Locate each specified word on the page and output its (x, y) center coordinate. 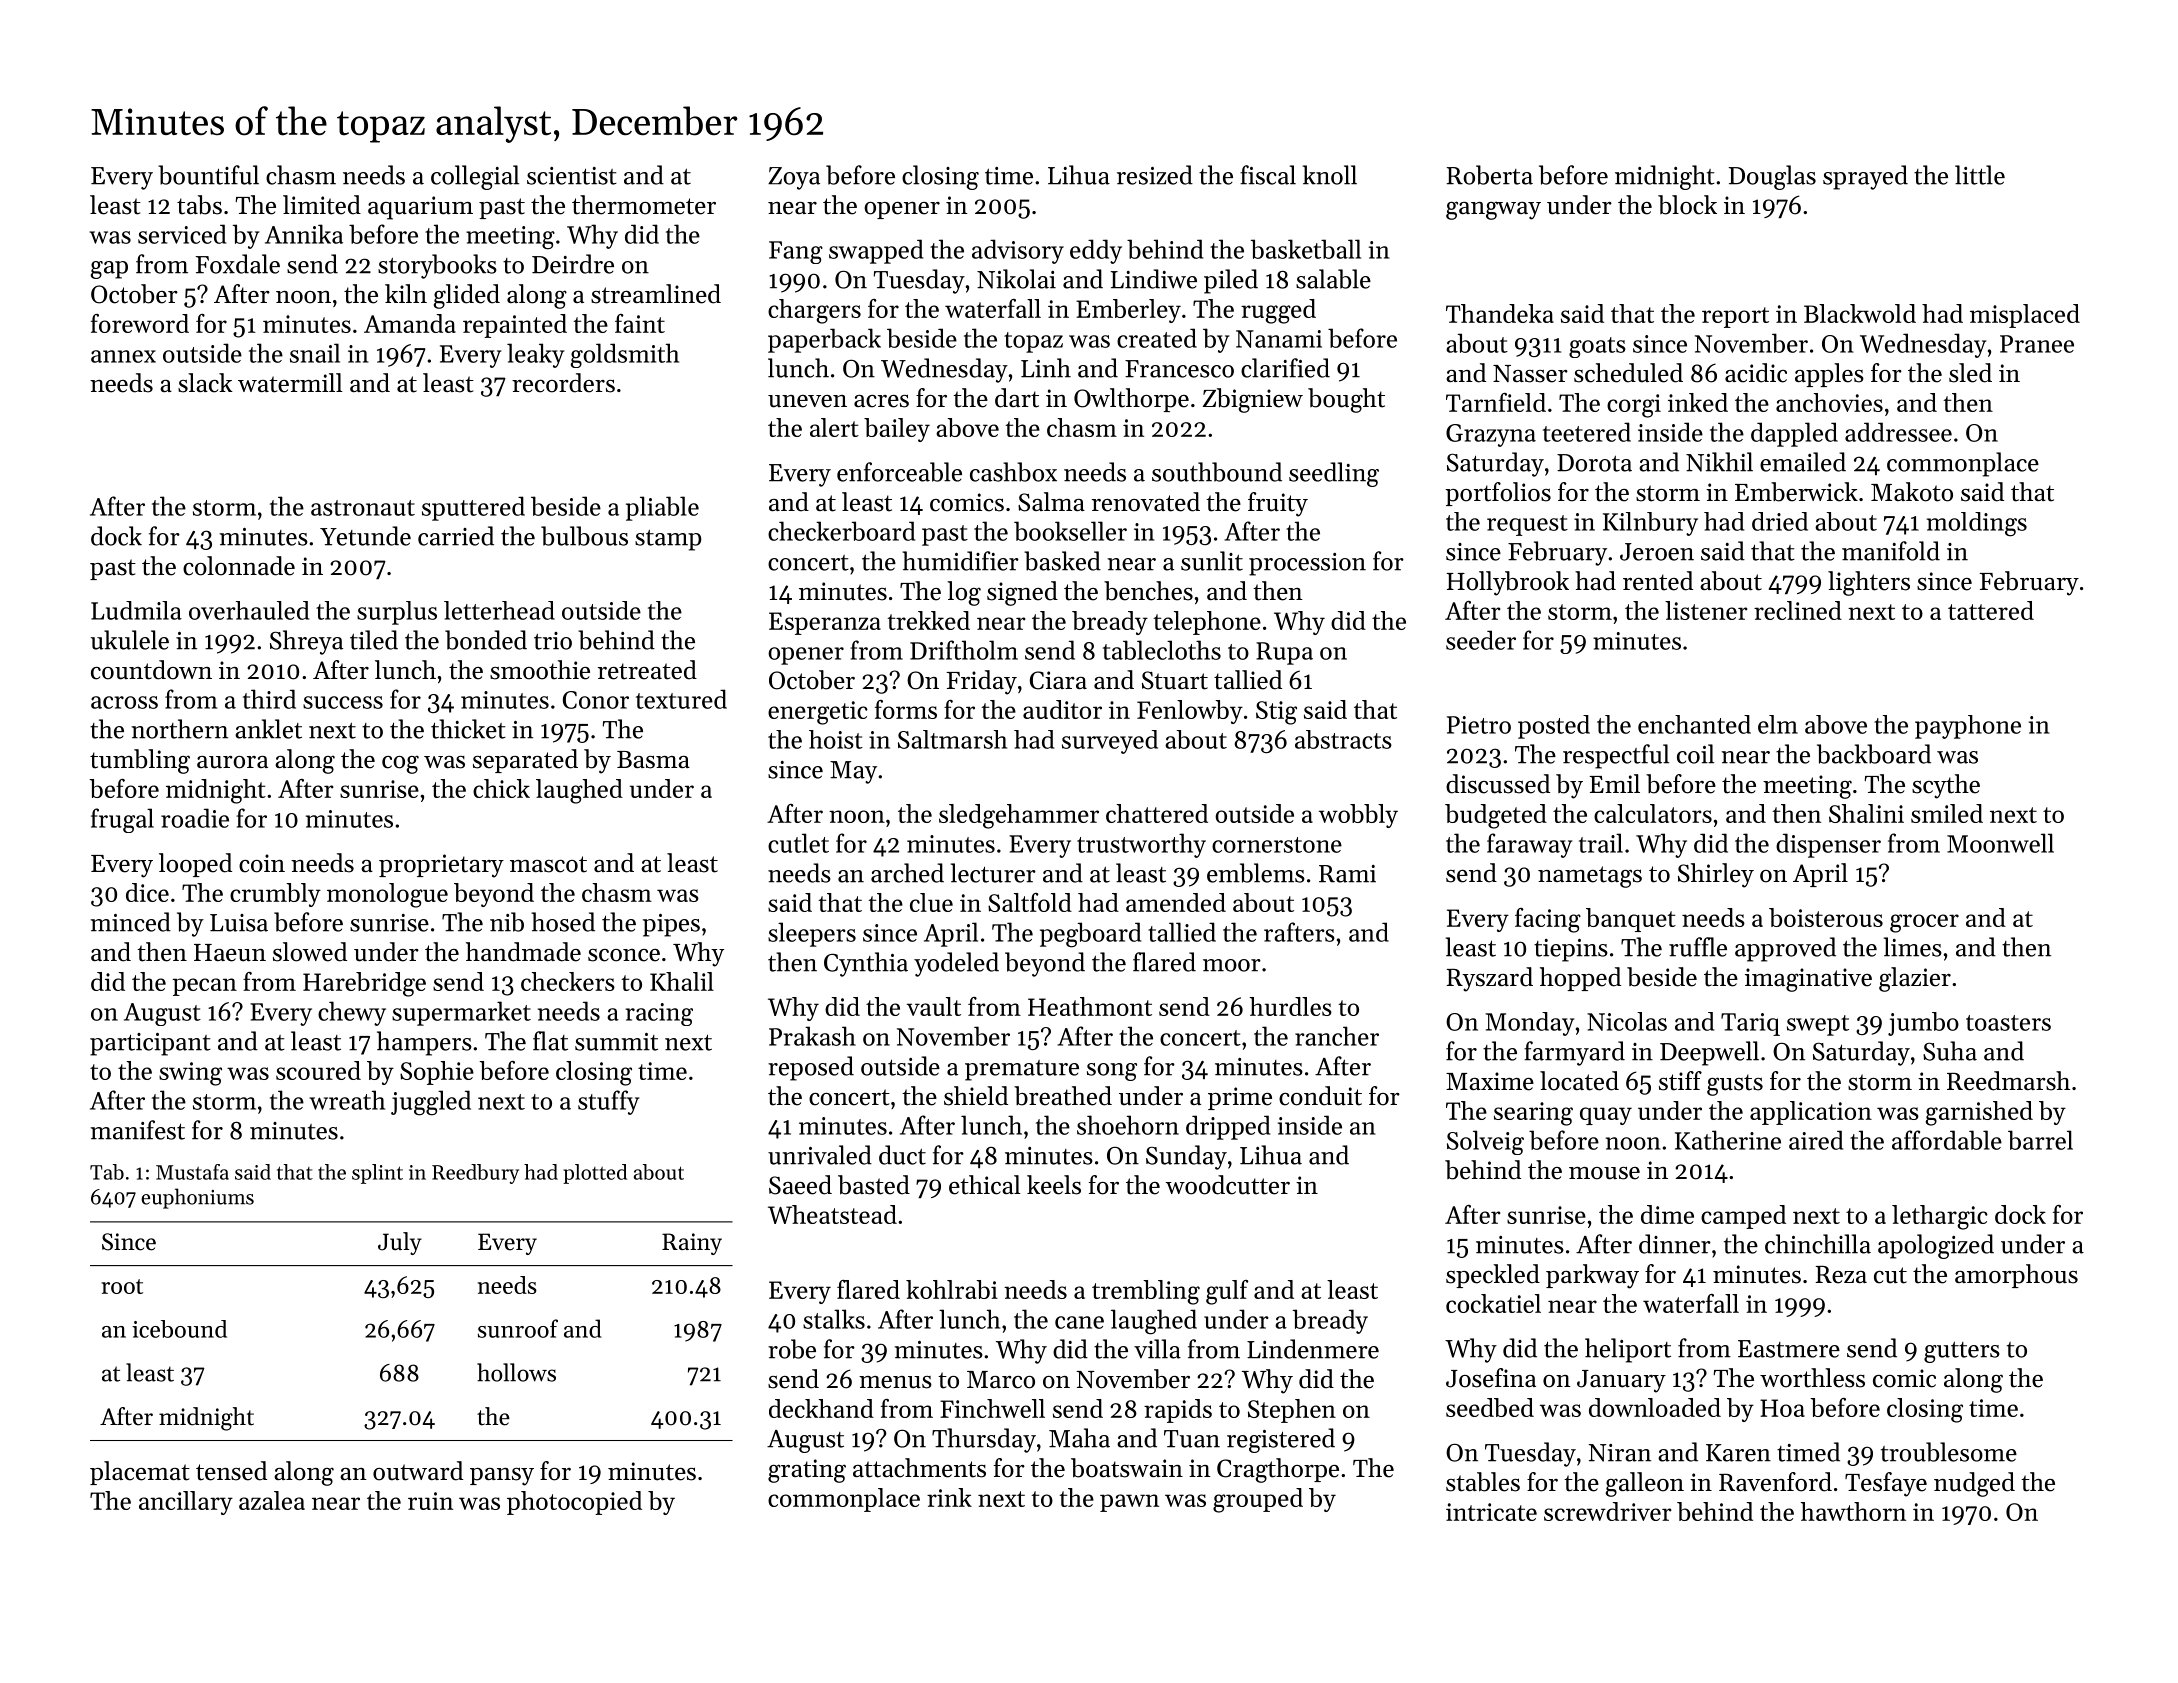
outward (418, 1471)
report (1735, 317)
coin (262, 863)
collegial (475, 177)
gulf (1227, 1292)
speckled (1493, 1276)
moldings (1977, 524)
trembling (1146, 1292)
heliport (1628, 1350)
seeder (1481, 640)
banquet (1631, 920)
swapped (876, 251)
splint (377, 1174)
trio (553, 641)
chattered (1157, 813)
